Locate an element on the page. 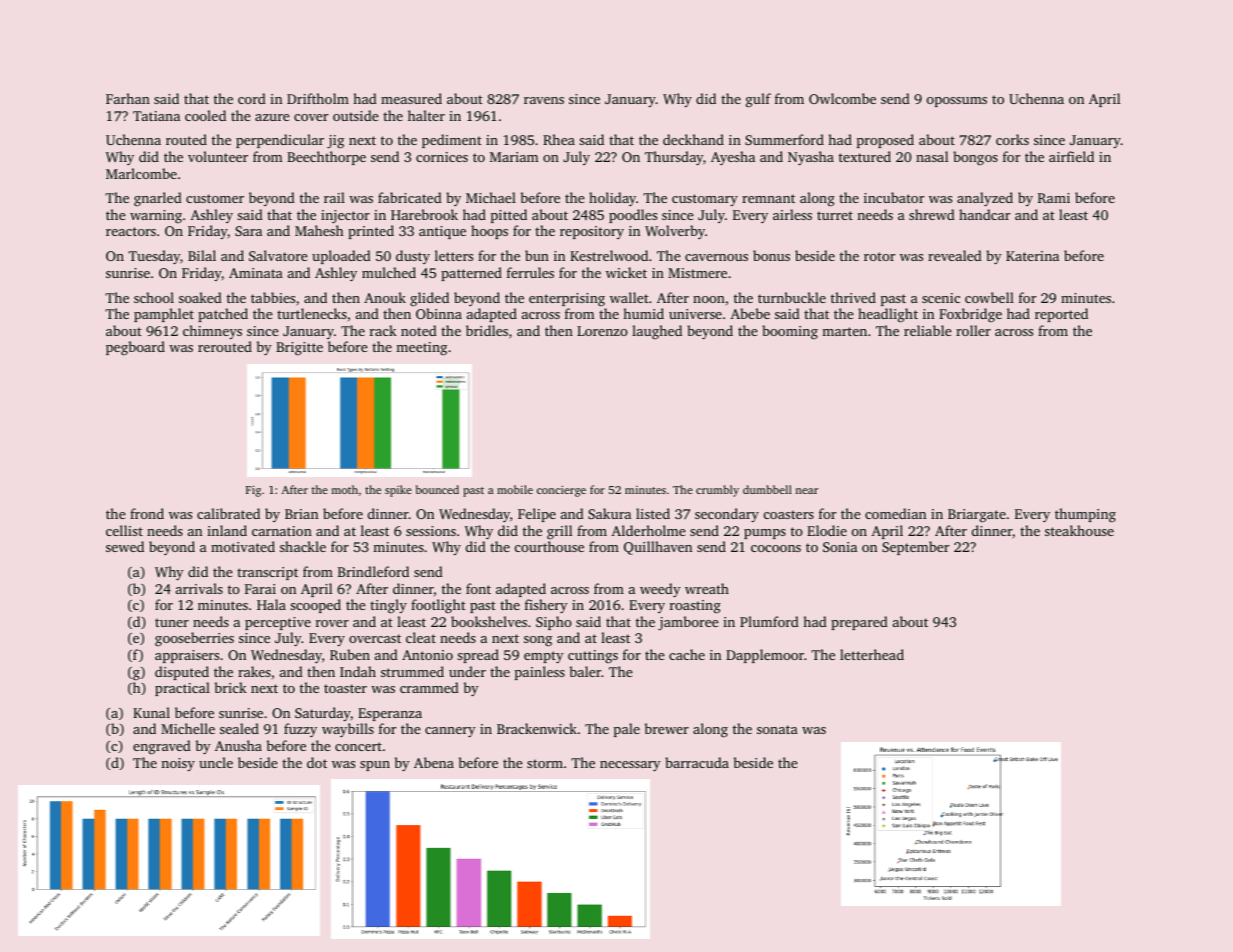 Image resolution: width=1233 pixels, height=952 pixels. Obinna is located at coordinates (439, 313).
